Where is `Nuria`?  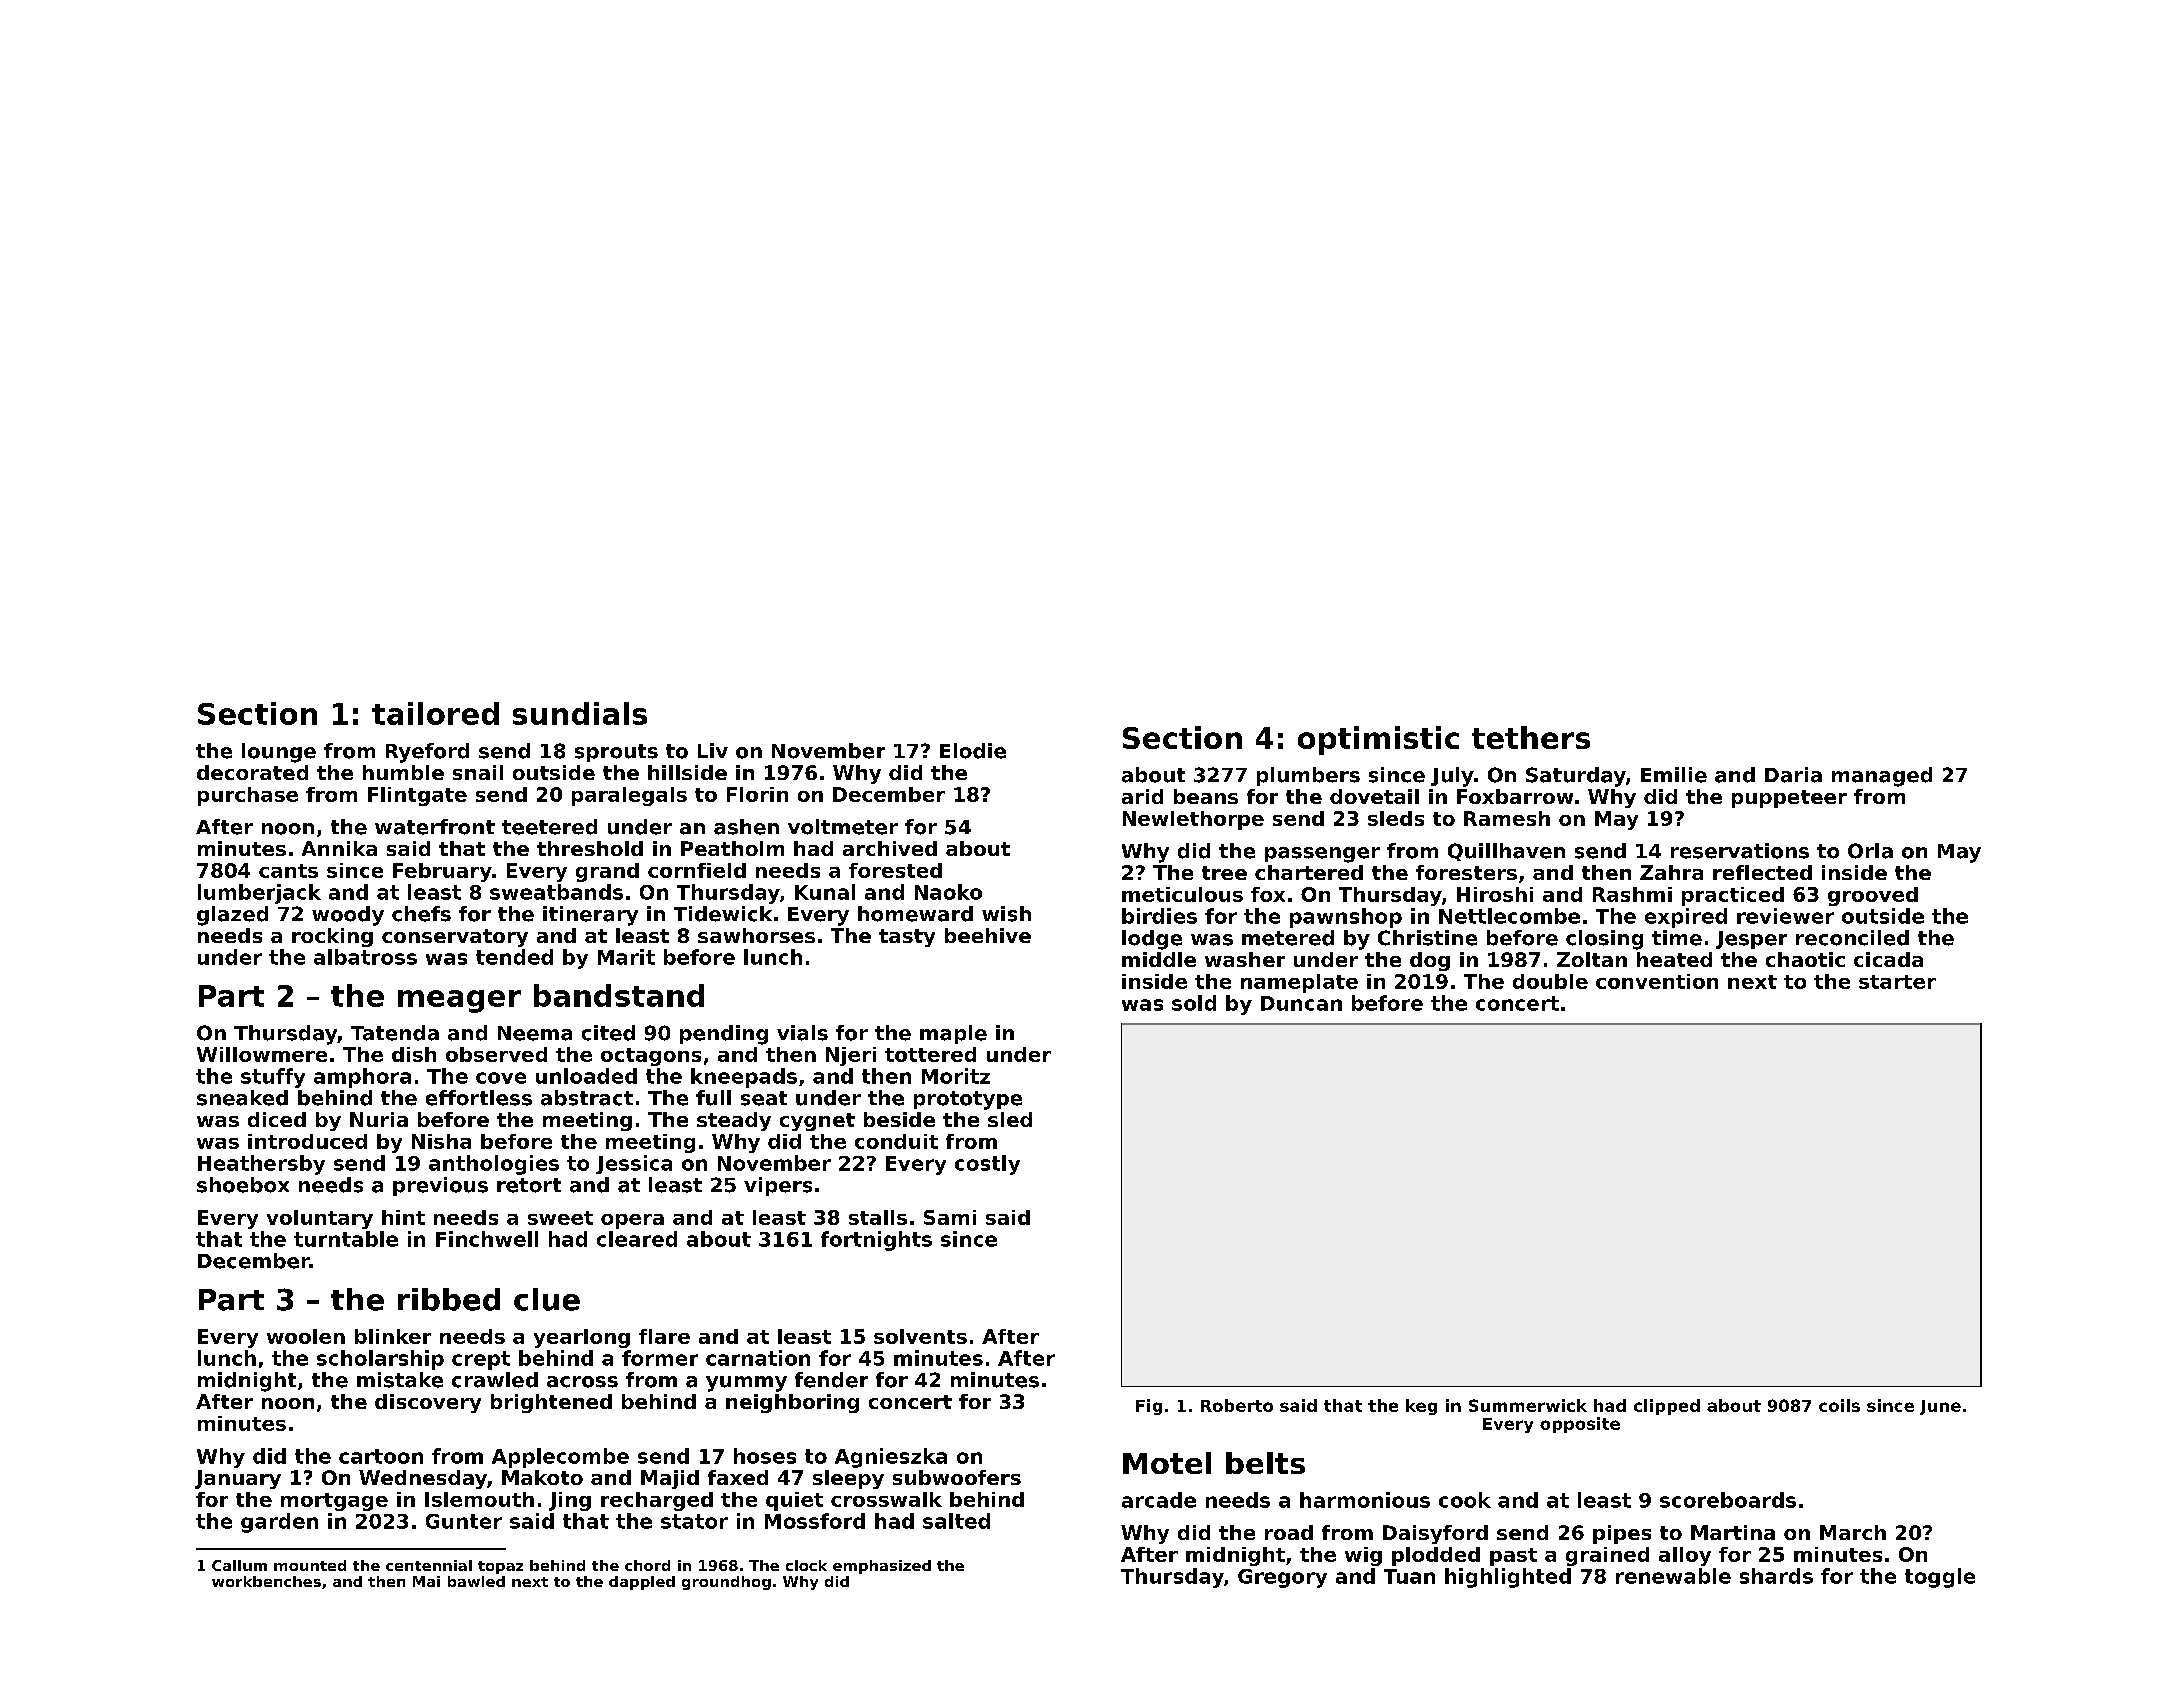 Nuria is located at coordinates (379, 1119).
